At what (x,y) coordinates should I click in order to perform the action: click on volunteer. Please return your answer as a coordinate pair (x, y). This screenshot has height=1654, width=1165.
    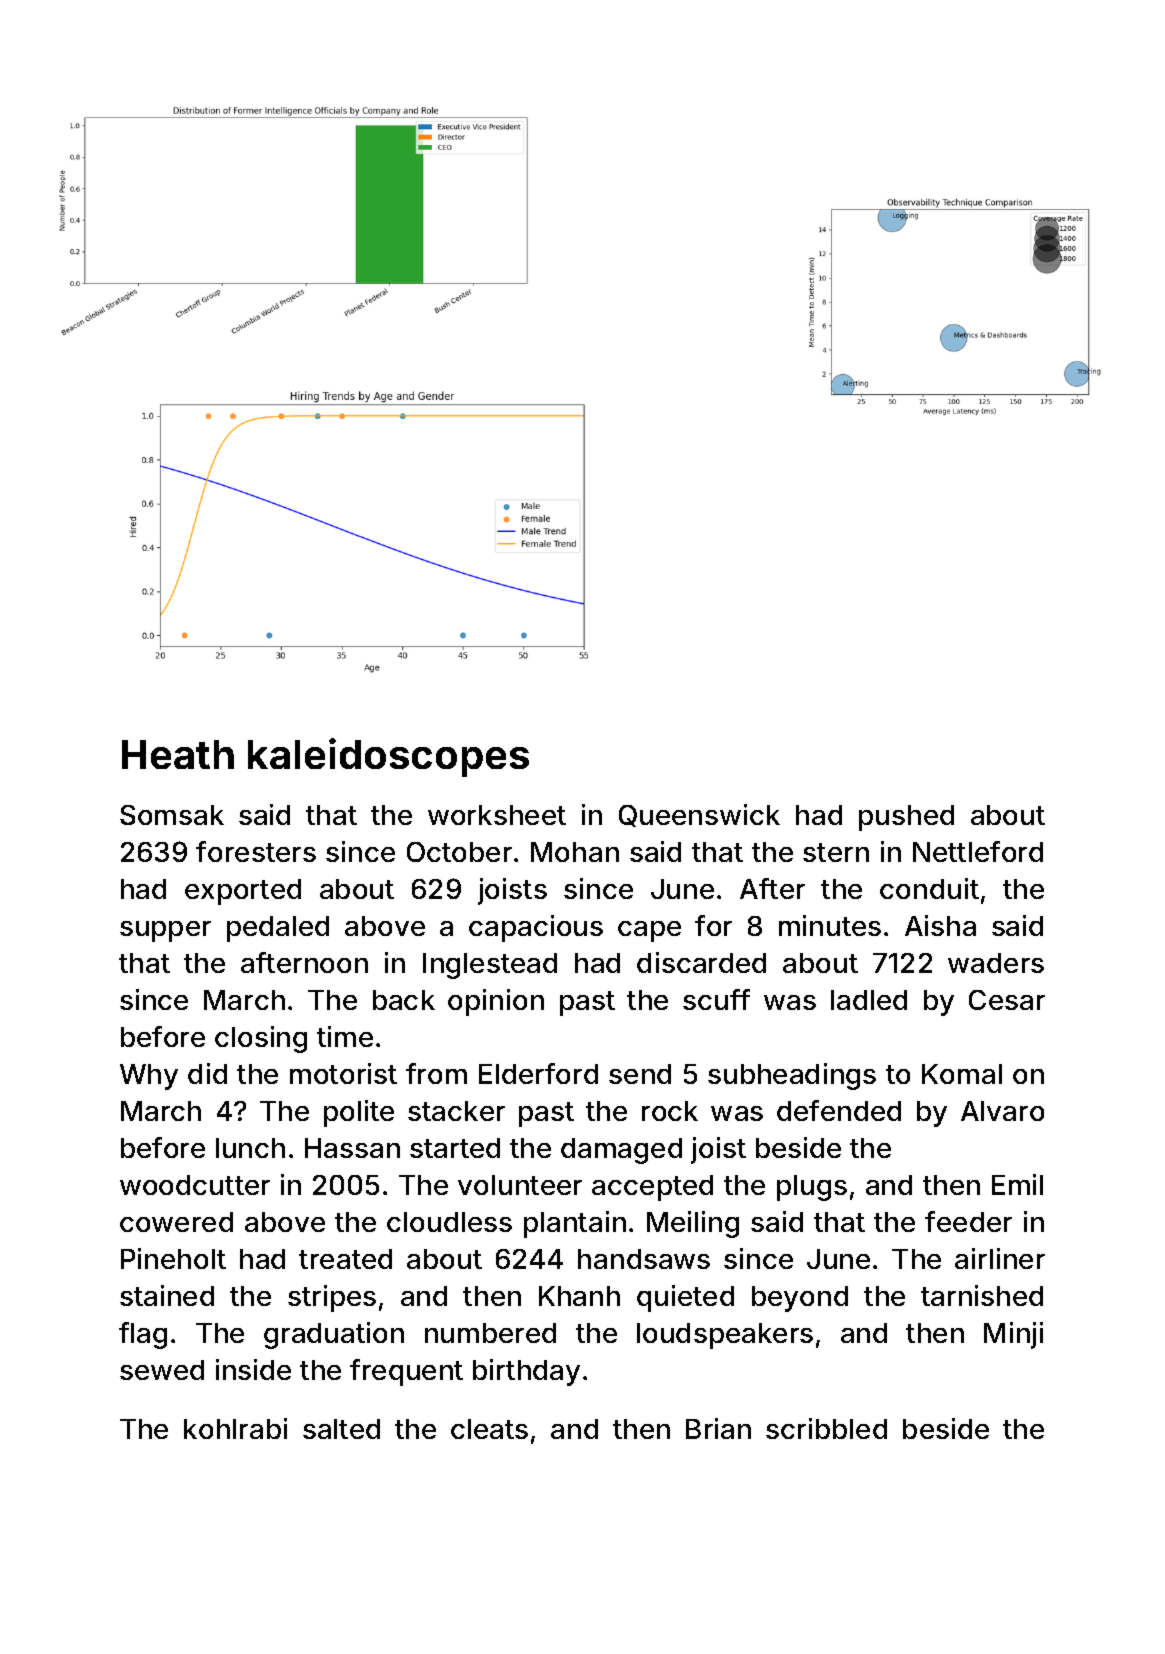
    Looking at the image, I should click on (520, 1185).
